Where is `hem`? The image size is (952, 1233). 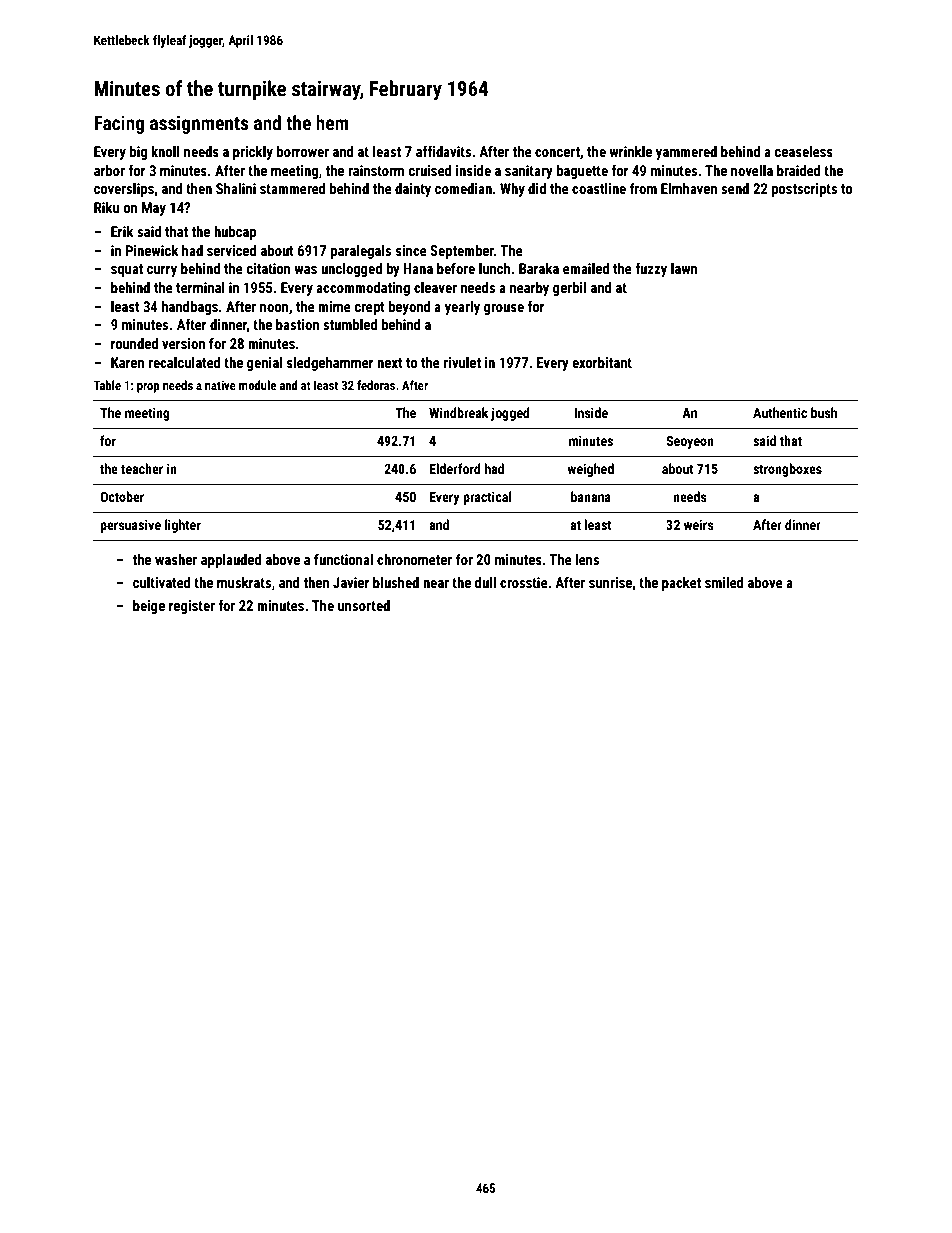 hem is located at coordinates (332, 122).
